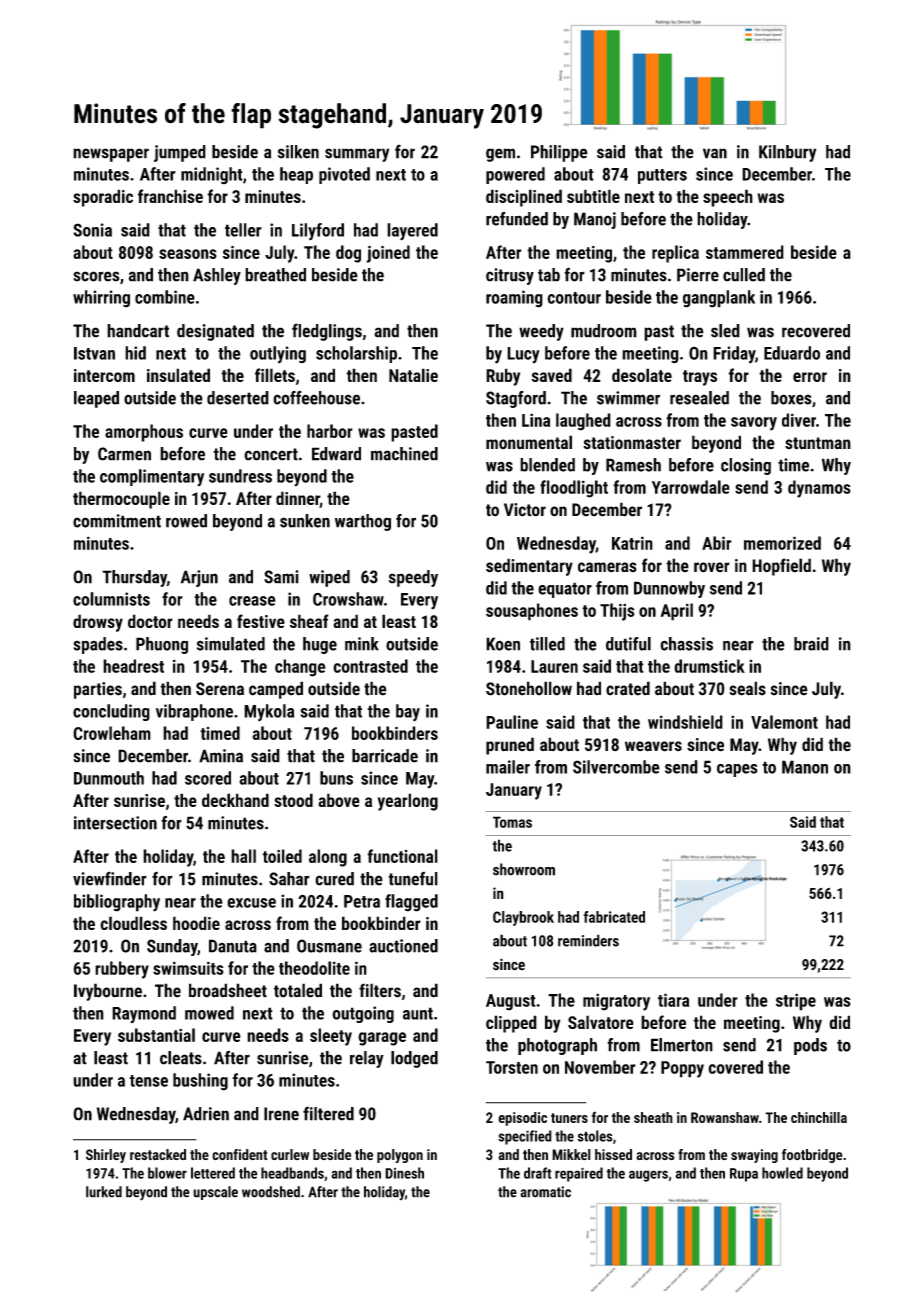  I want to click on Tomas, so click(512, 822).
